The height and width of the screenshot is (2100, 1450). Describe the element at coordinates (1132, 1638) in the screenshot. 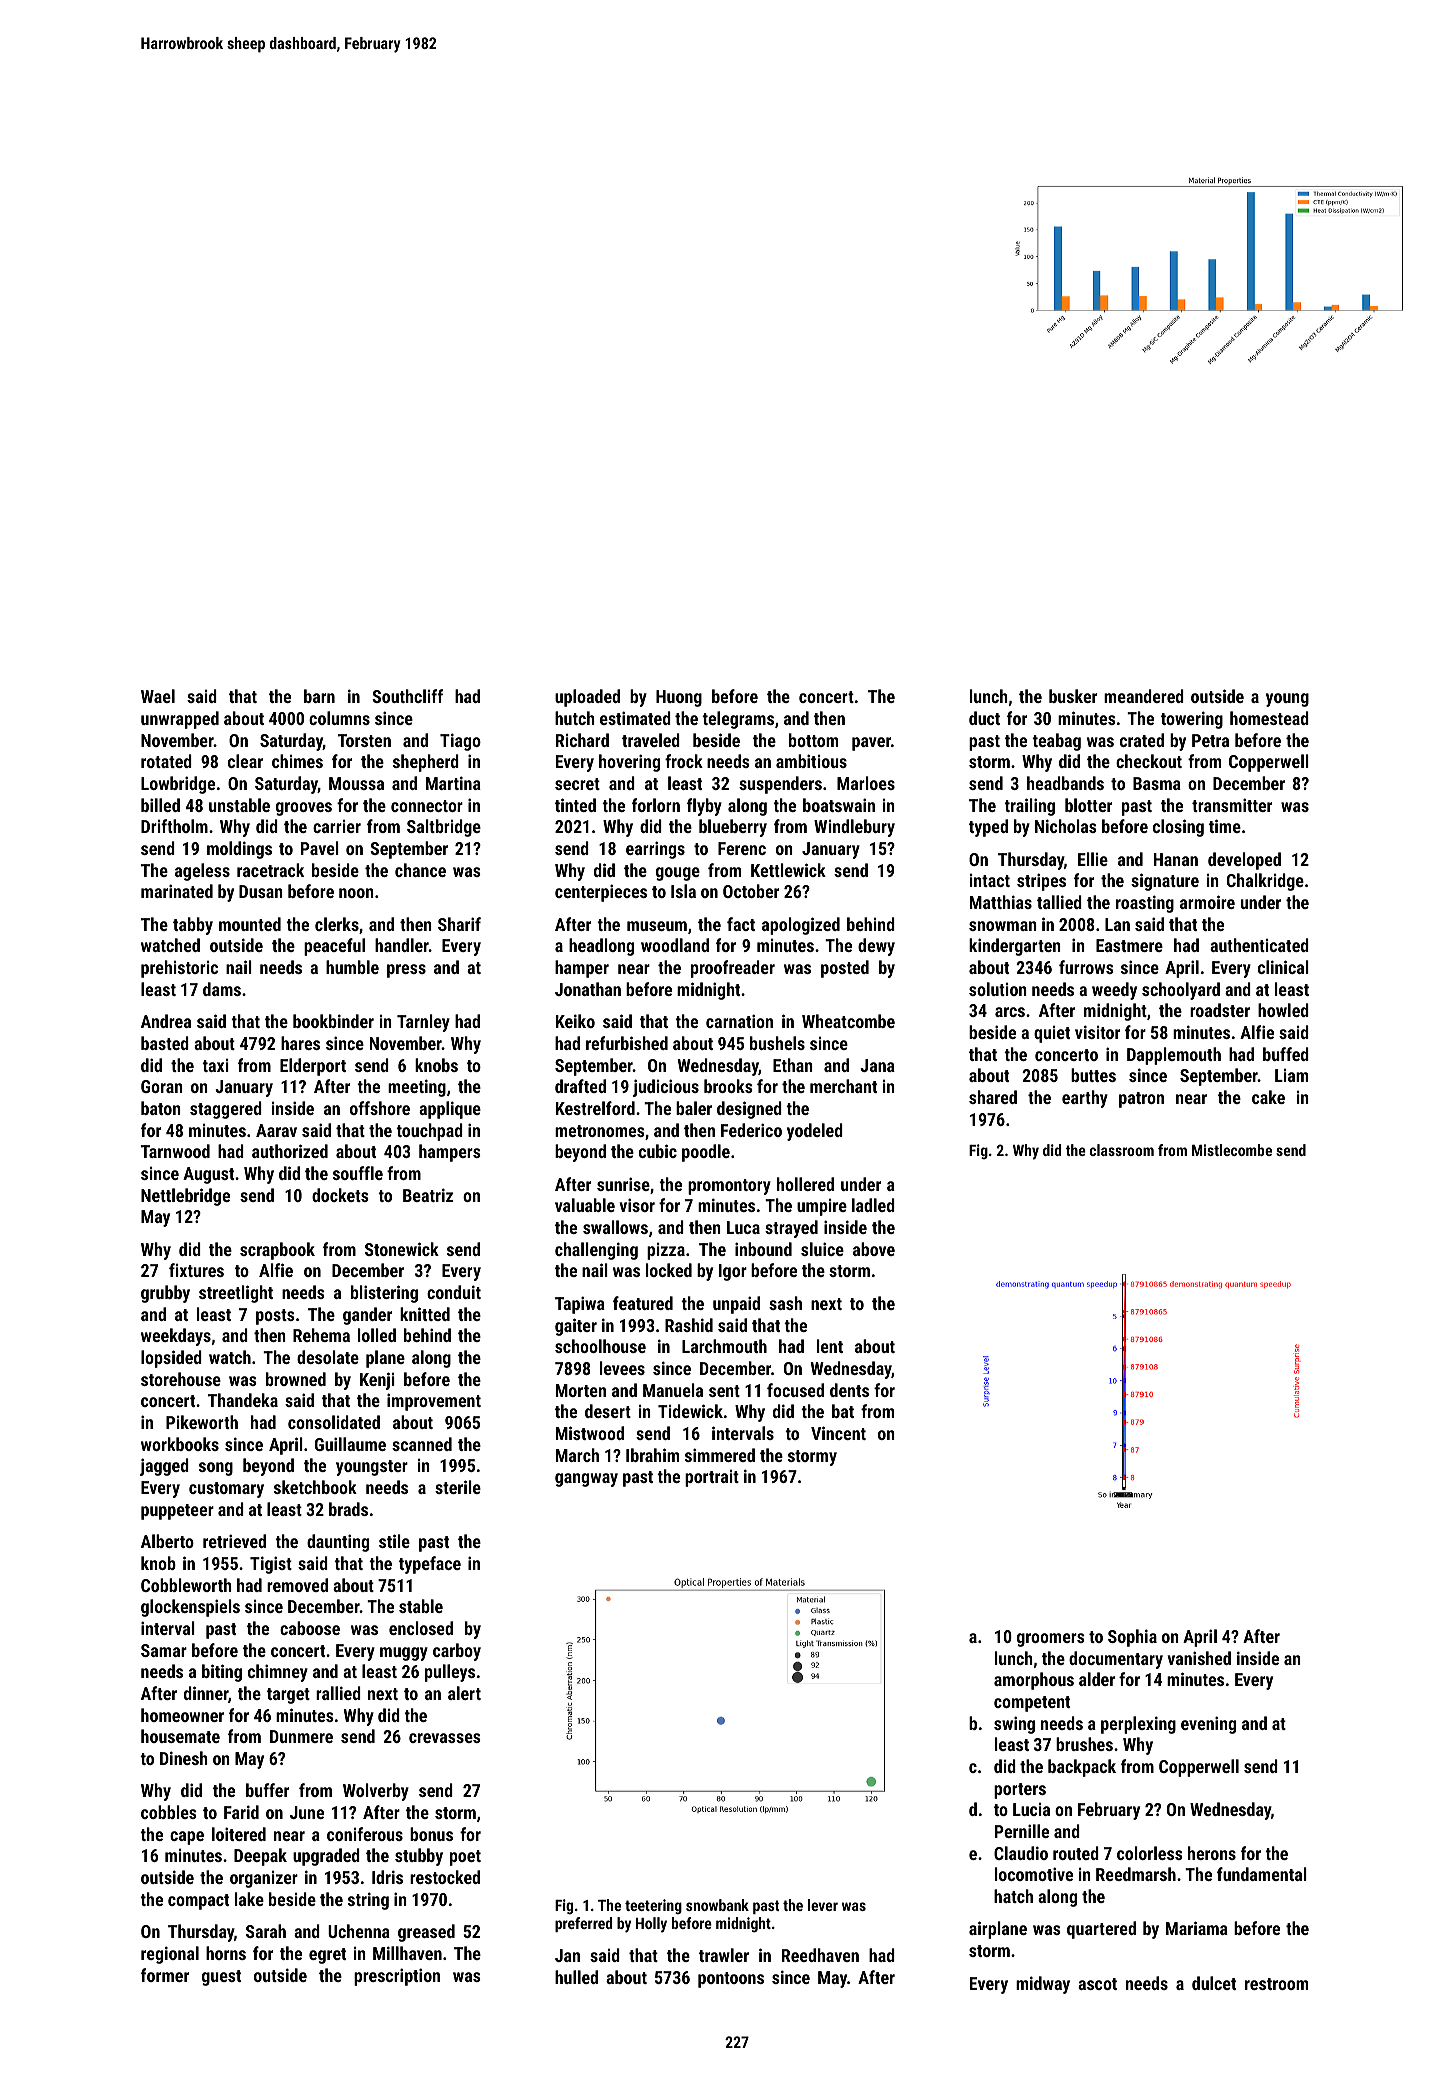

I see `Sophia` at that location.
